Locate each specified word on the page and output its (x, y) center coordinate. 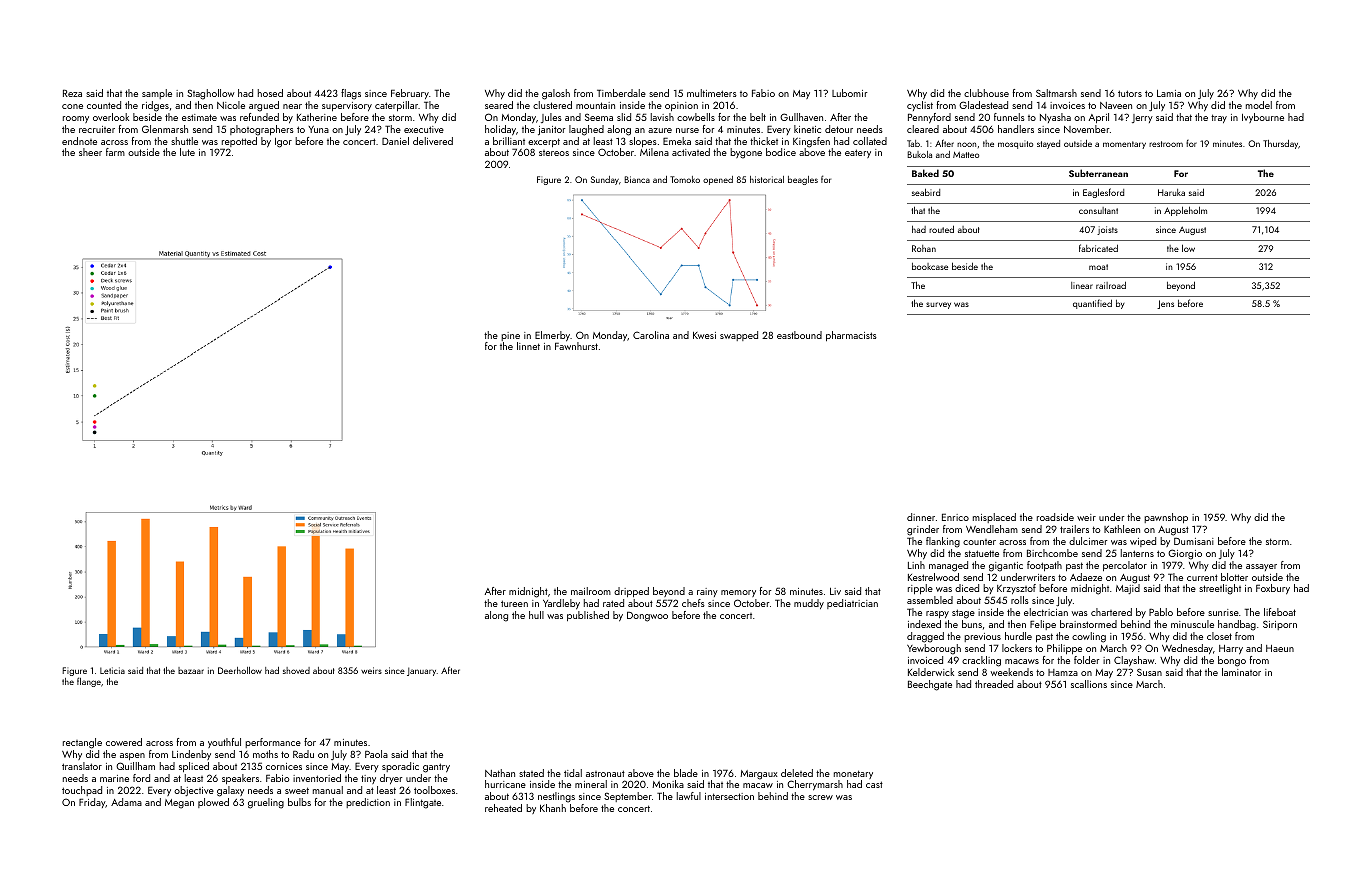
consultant (1098, 210)
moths (265, 754)
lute (187, 152)
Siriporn (1280, 625)
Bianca (637, 179)
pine (510, 336)
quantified (1092, 304)
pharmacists (851, 336)
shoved (296, 670)
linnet (528, 346)
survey (938, 305)
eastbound (799, 335)
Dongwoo (647, 616)
